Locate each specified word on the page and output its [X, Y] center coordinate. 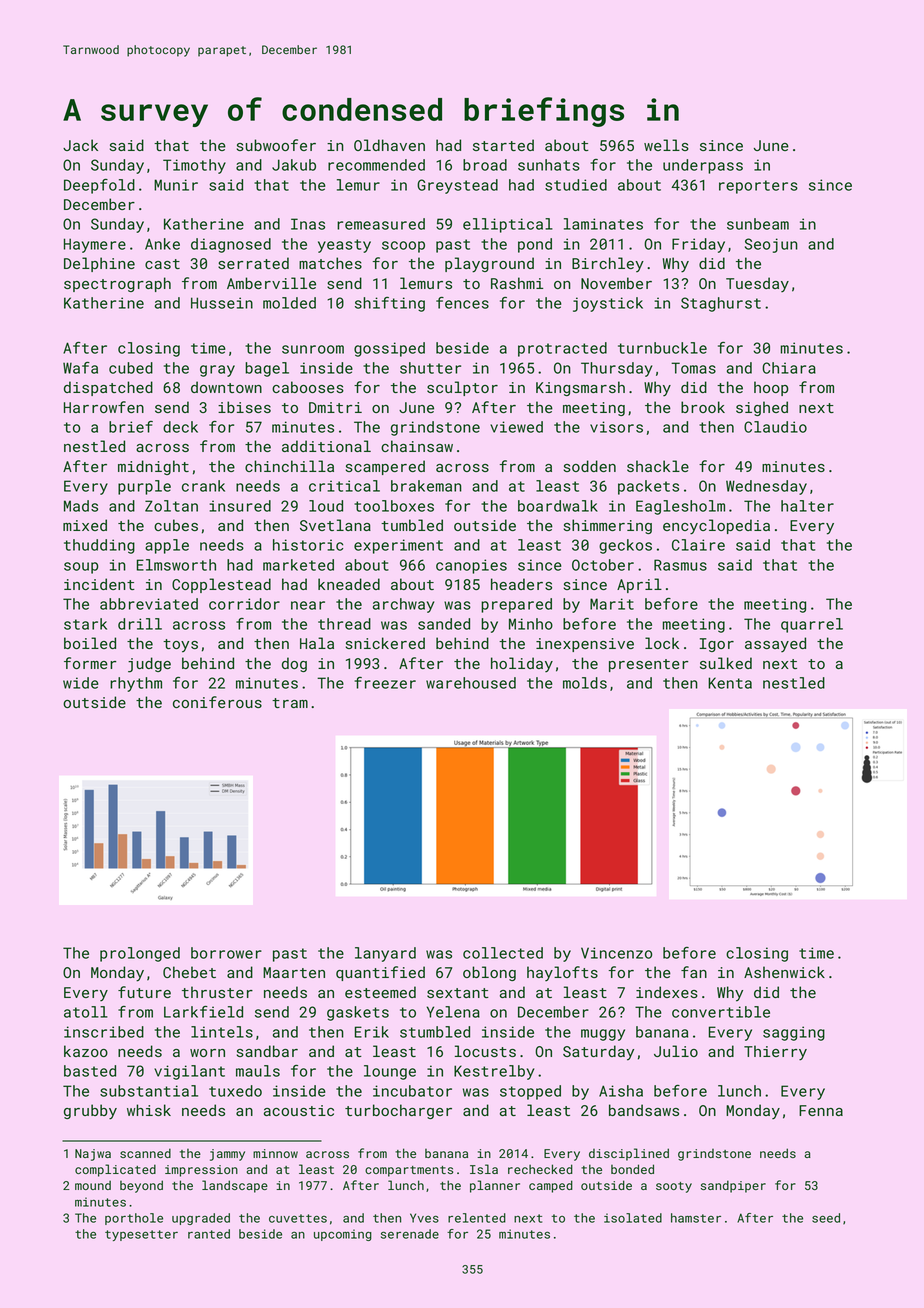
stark [85, 624]
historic [308, 545]
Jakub [294, 165]
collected [503, 953]
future [144, 992]
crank [203, 486]
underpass [703, 166]
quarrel [812, 625]
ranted [209, 1234]
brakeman [426, 486]
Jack [80, 145]
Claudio [775, 427]
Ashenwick [784, 972]
